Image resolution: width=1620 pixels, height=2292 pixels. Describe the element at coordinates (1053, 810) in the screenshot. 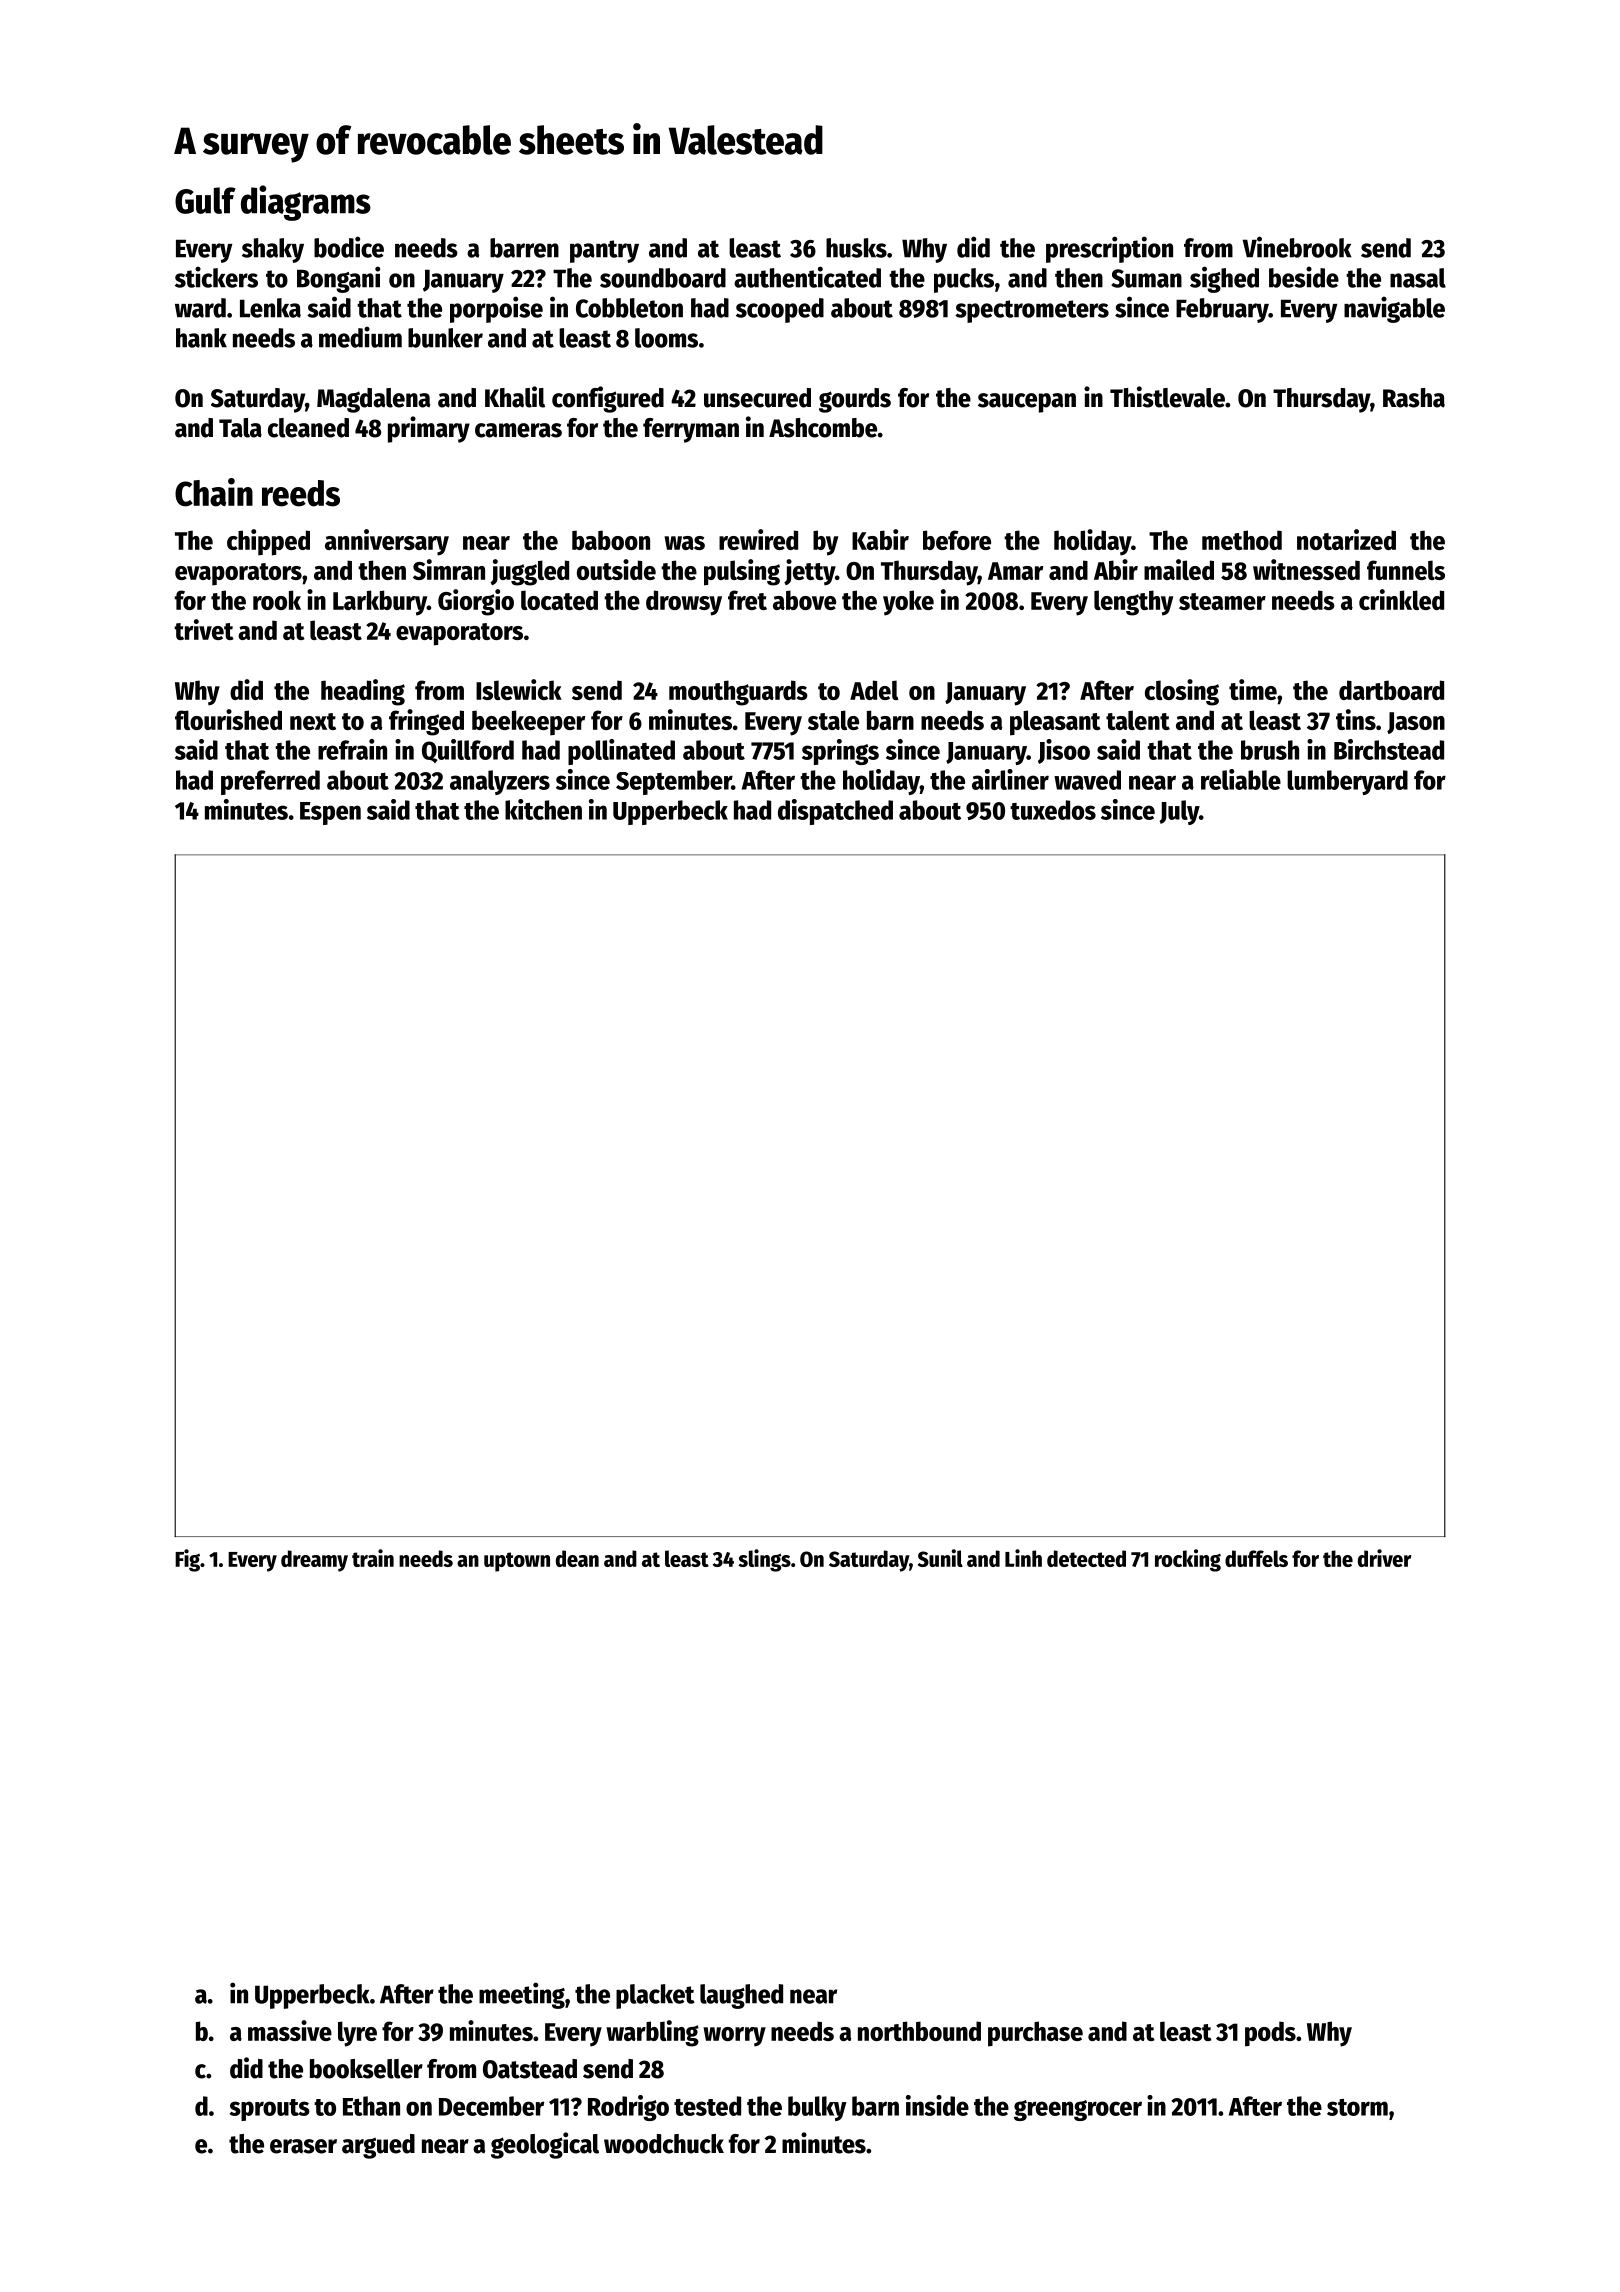

I see `tuxedos` at that location.
